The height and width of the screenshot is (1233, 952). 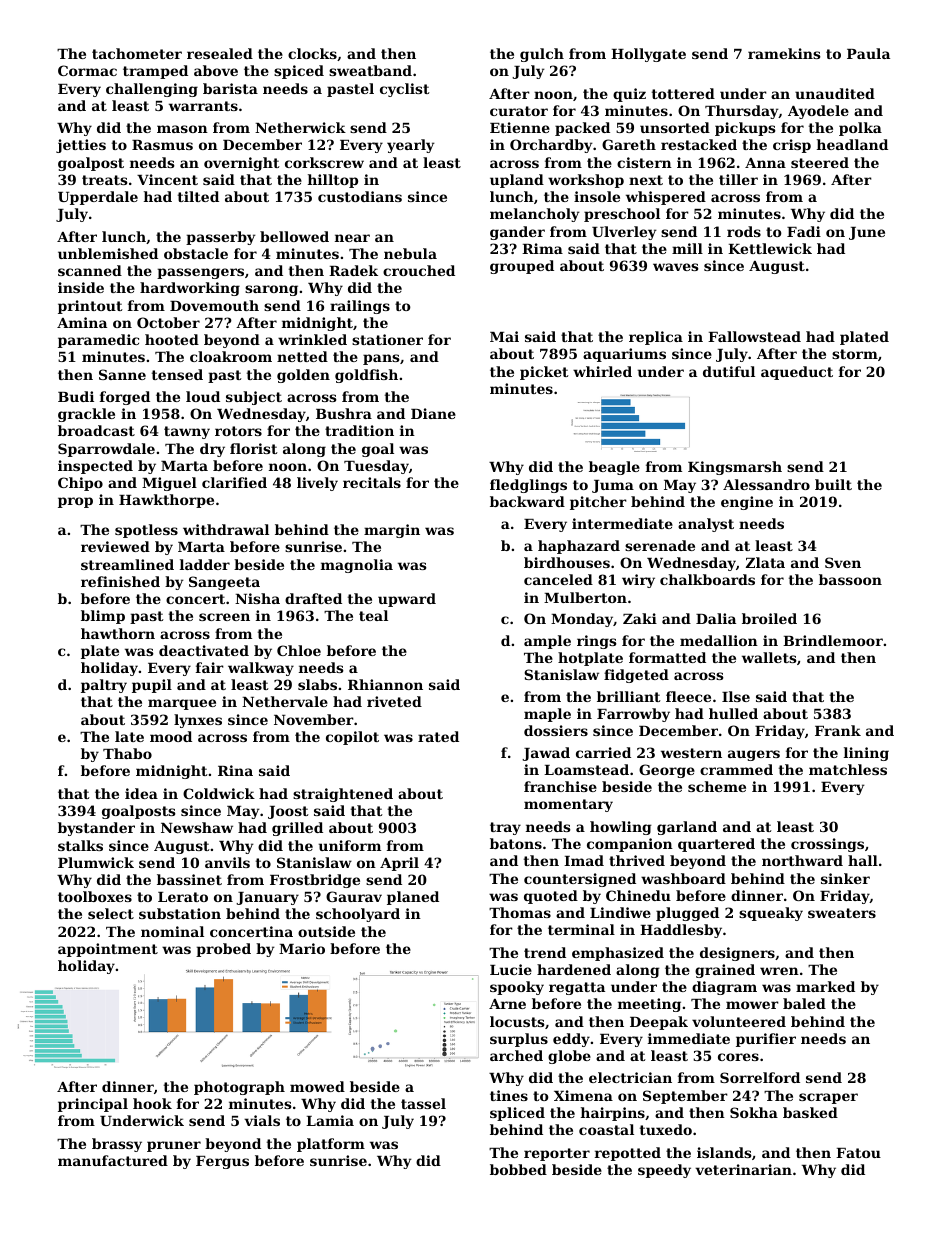 I want to click on Fallowstead, so click(x=754, y=336).
